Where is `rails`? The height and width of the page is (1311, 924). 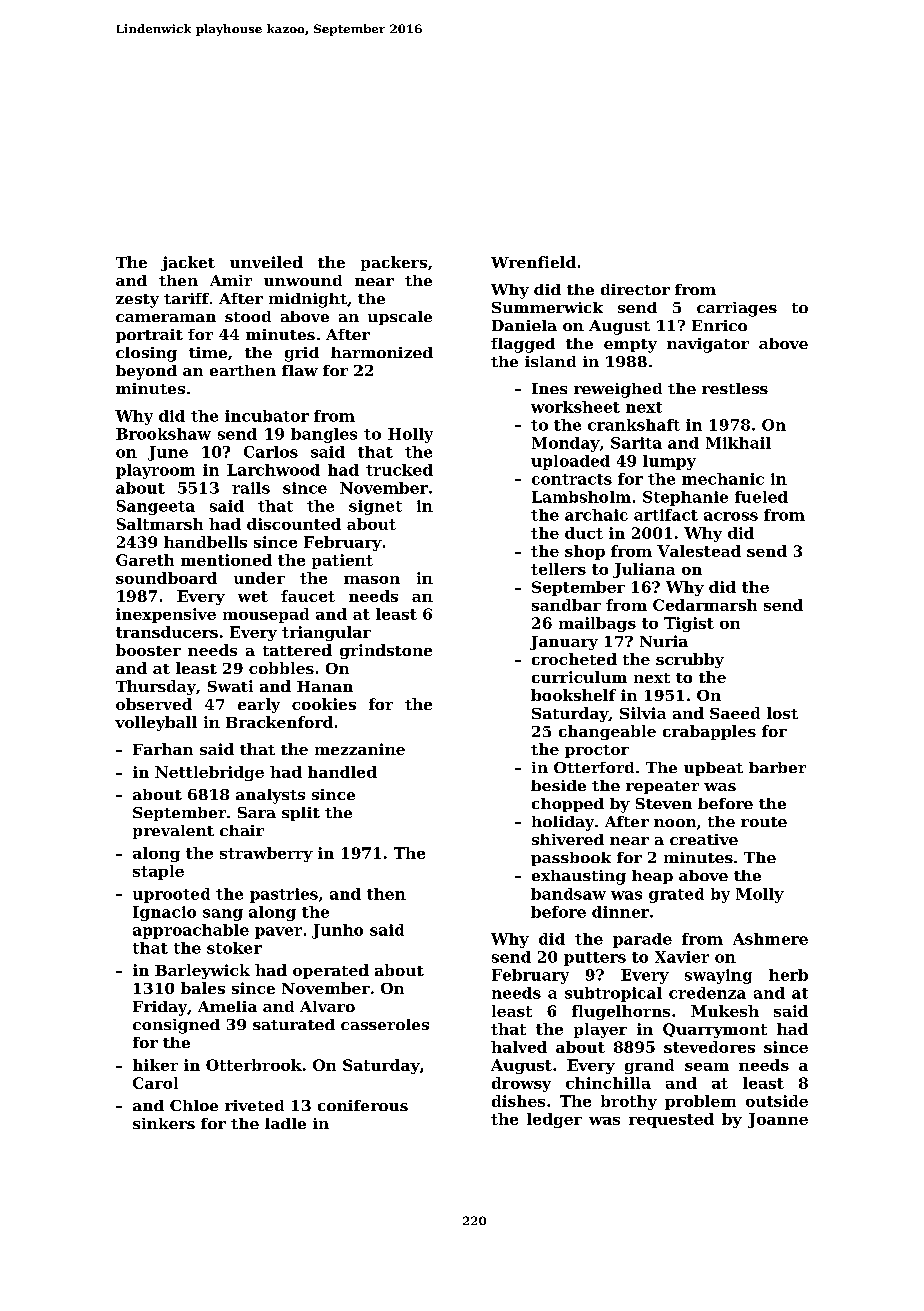
rails is located at coordinates (251, 488).
